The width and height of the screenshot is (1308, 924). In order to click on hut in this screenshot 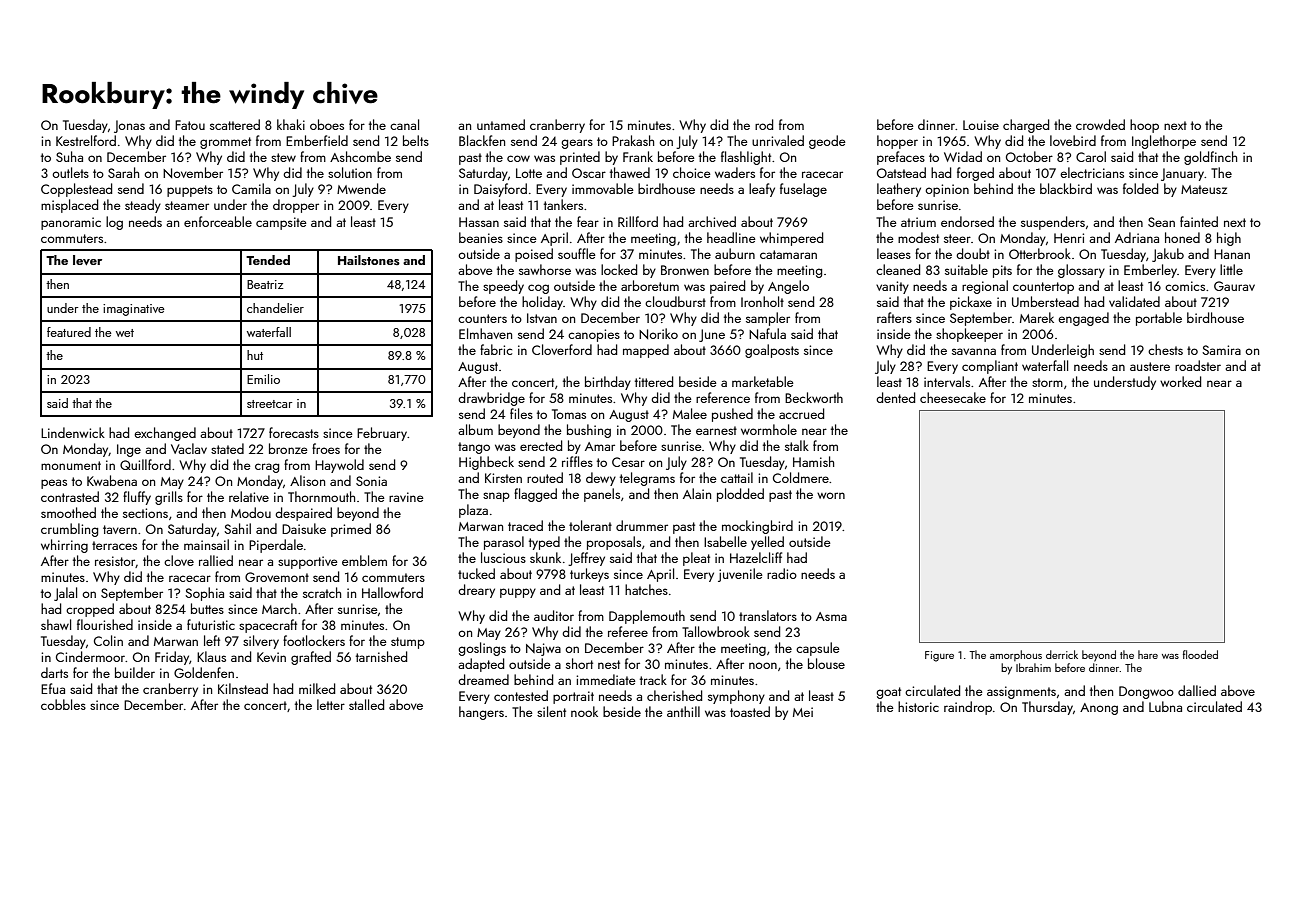, I will do `click(255, 355)`.
